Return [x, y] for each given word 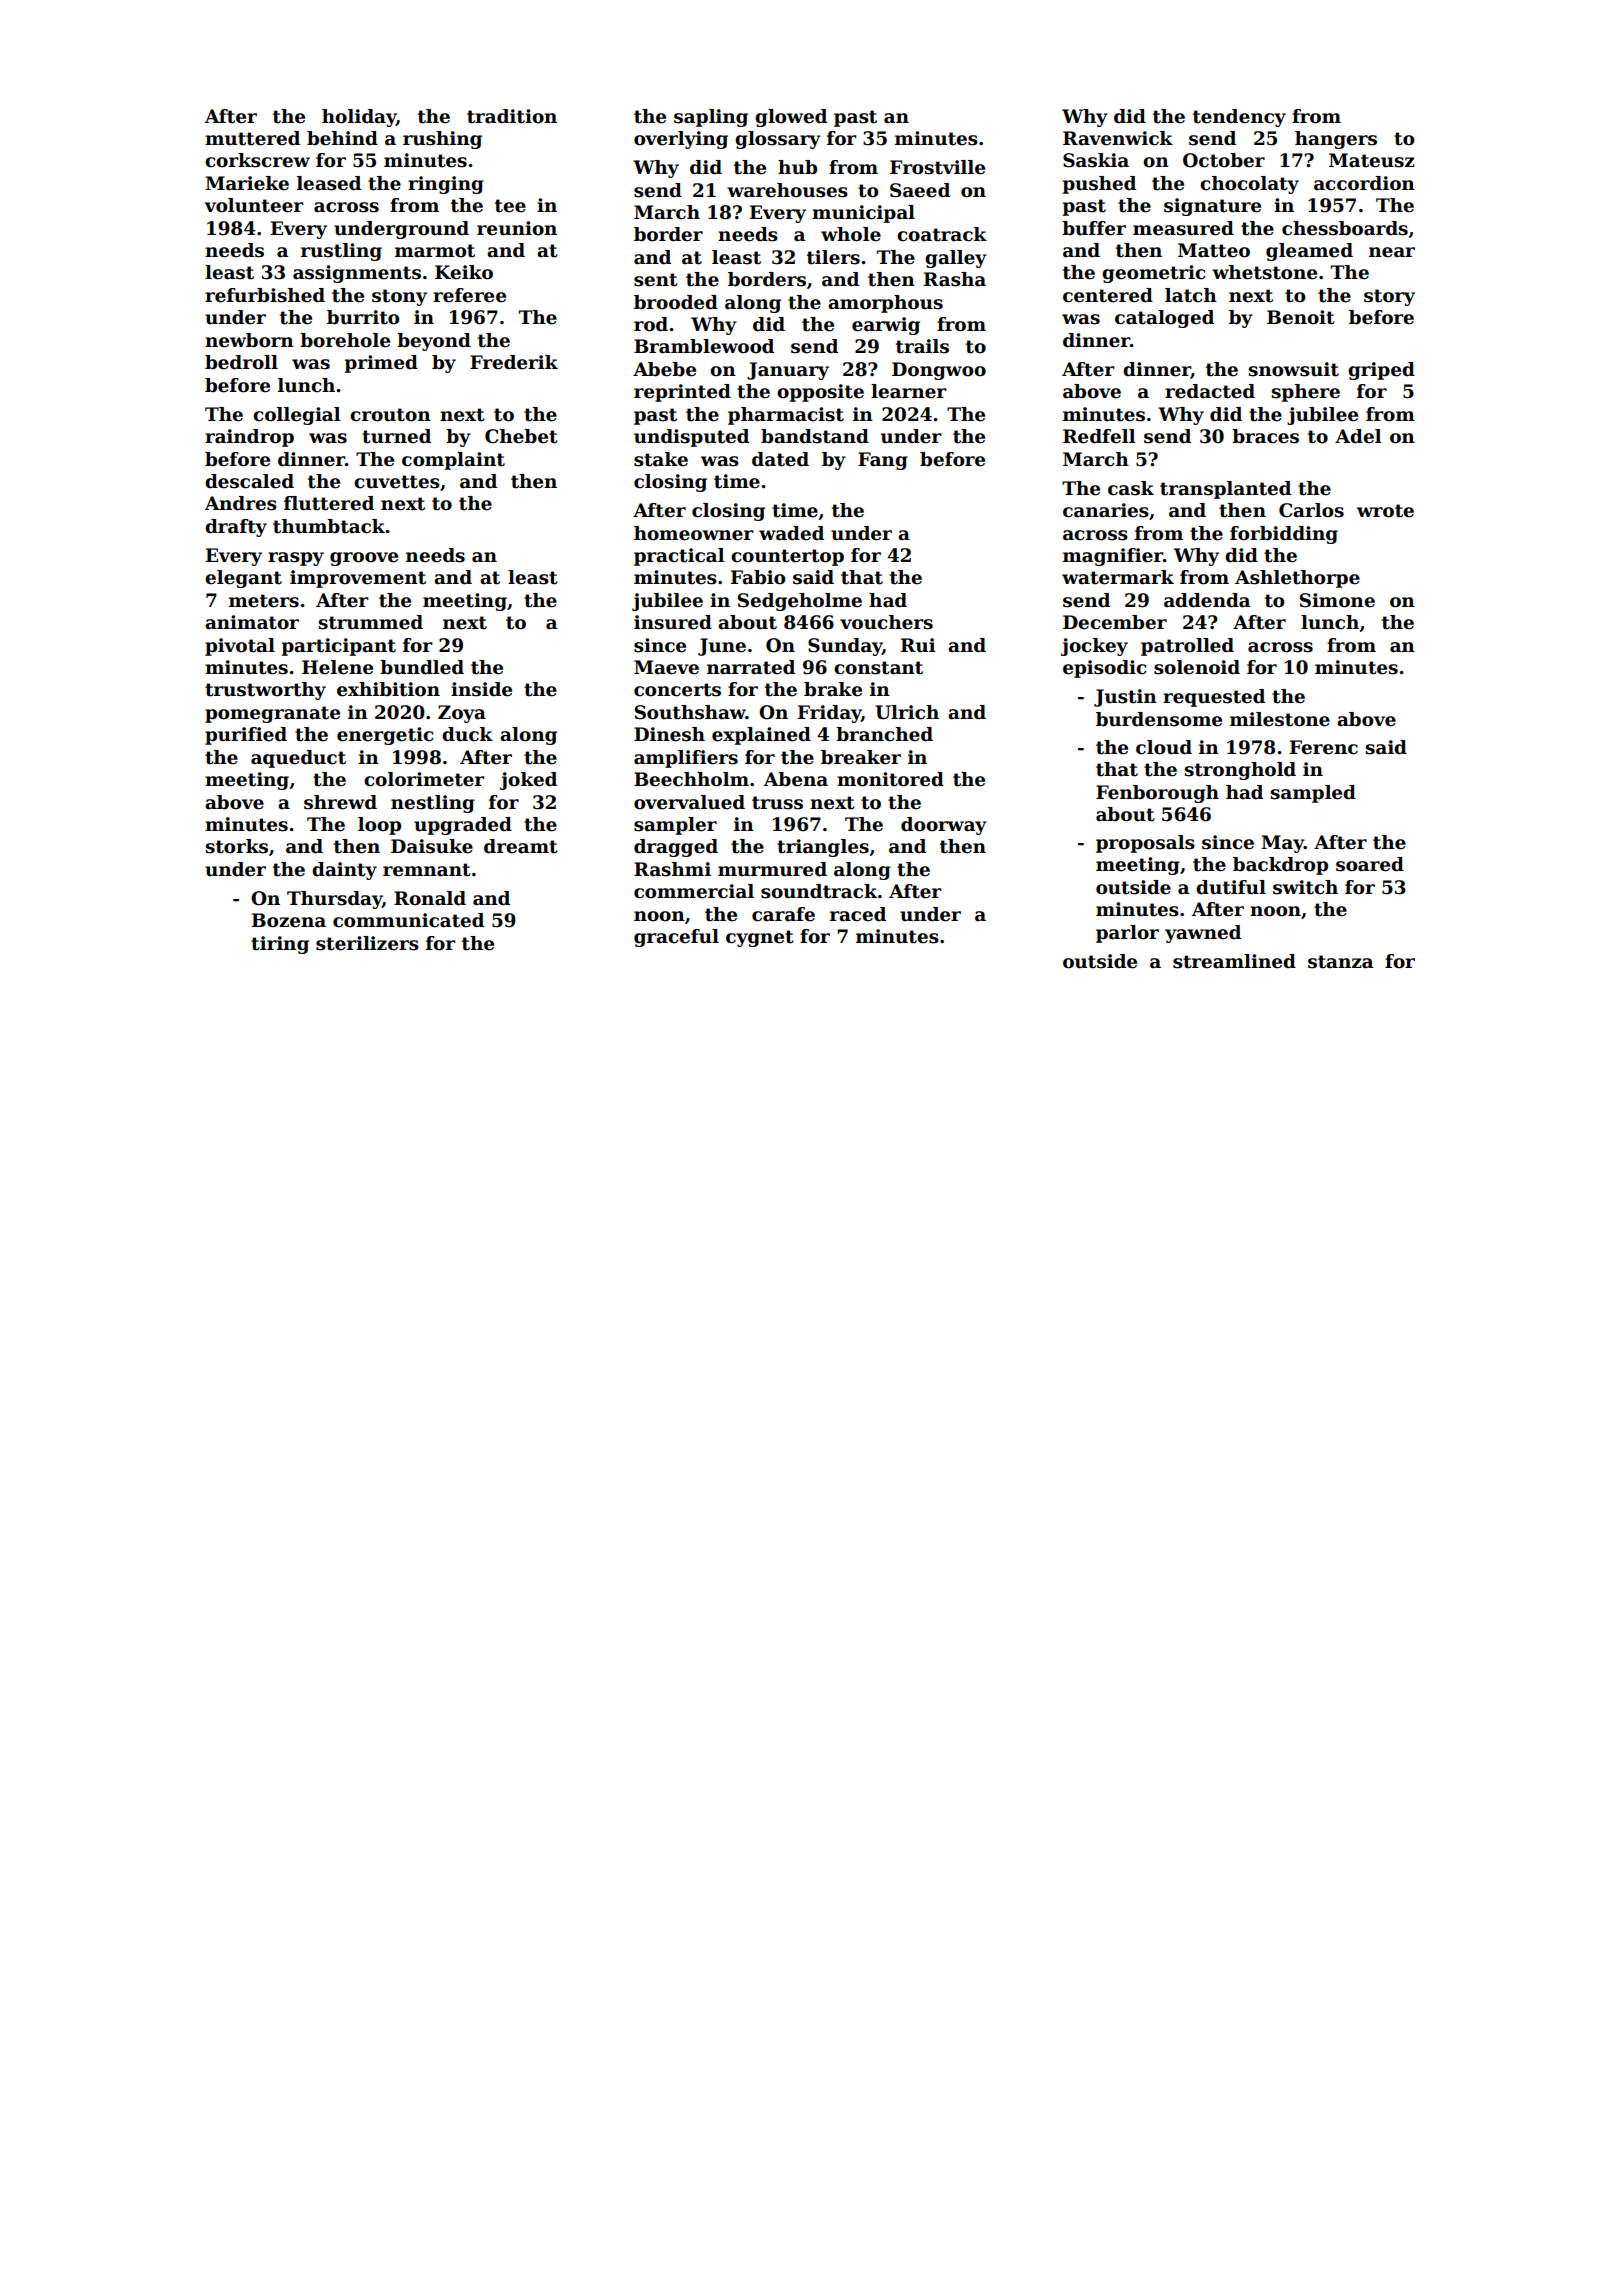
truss [777, 803]
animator [252, 622]
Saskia [1096, 160]
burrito [363, 317]
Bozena [289, 920]
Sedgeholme [800, 602]
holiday [359, 118]
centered [1108, 295]
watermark [1118, 577]
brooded [676, 302]
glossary [778, 140]
